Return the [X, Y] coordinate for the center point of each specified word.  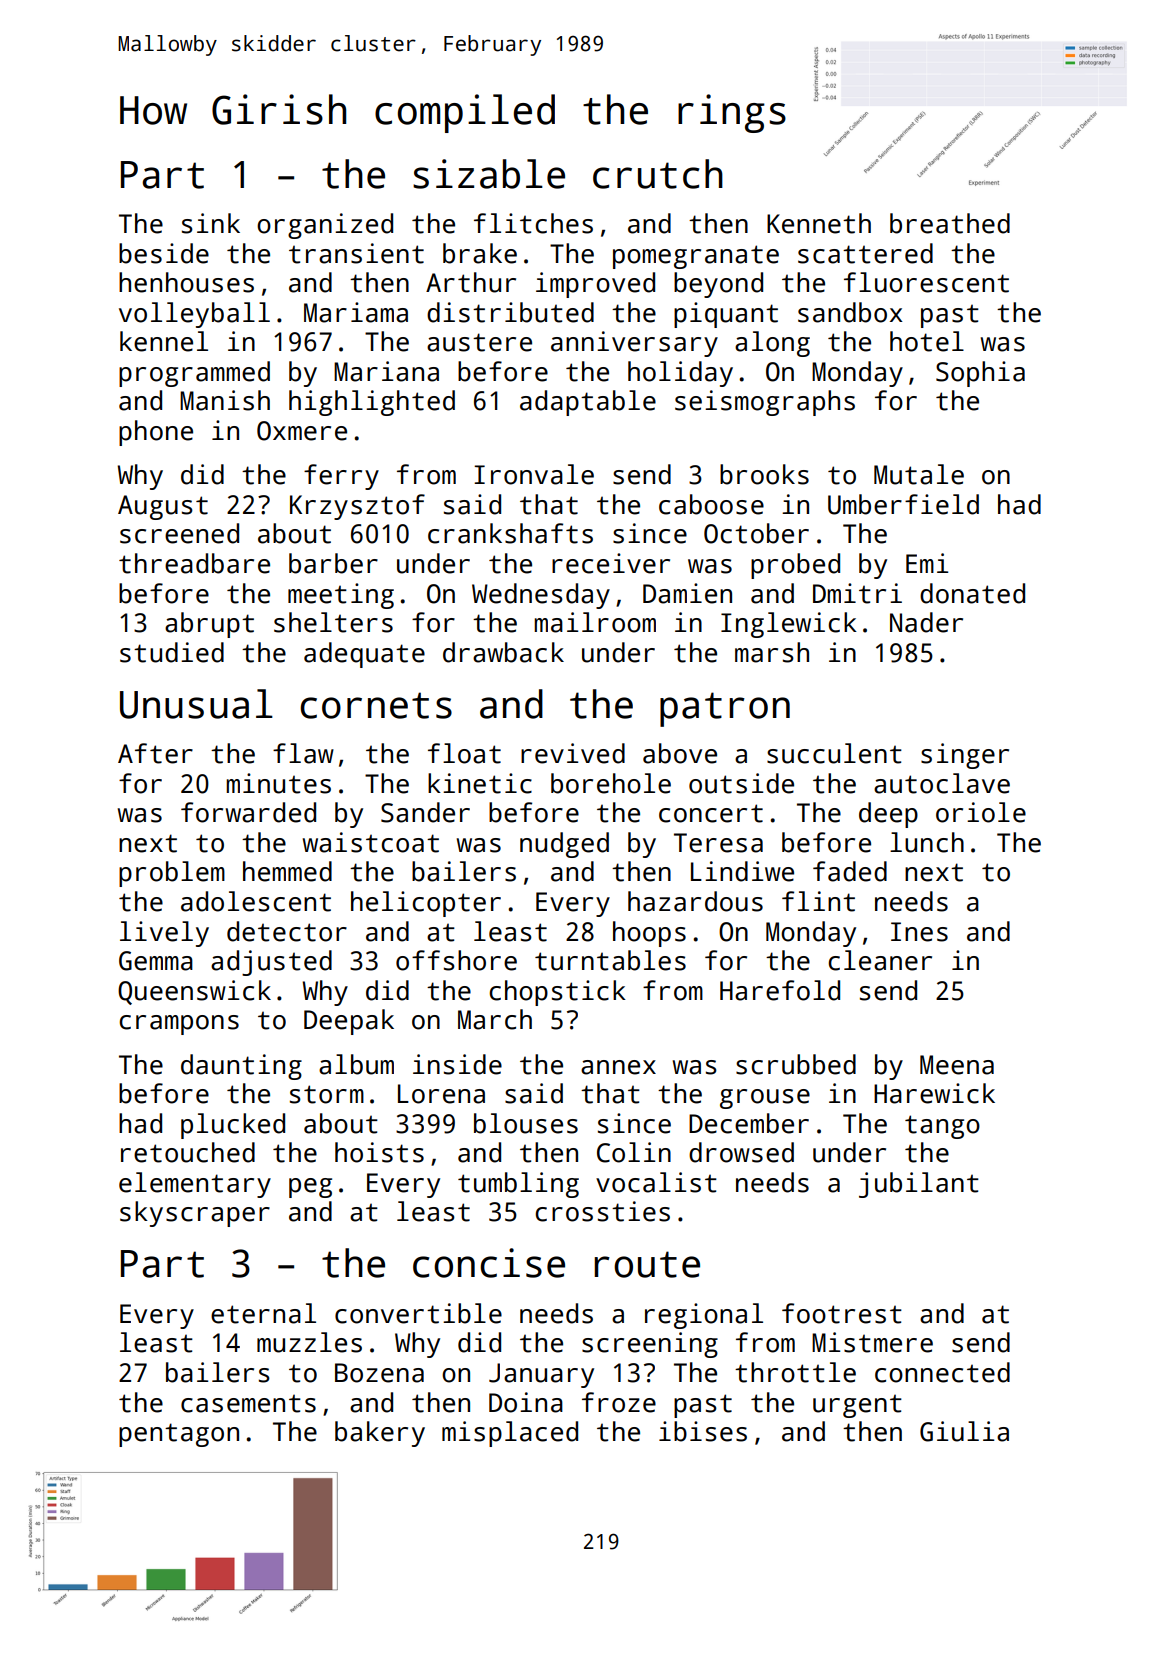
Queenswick [194, 992]
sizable [489, 174]
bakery [380, 1434]
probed [795, 566]
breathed [950, 223]
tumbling [518, 1185]
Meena [957, 1065]
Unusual [196, 704]
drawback [503, 652]
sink [211, 223]
